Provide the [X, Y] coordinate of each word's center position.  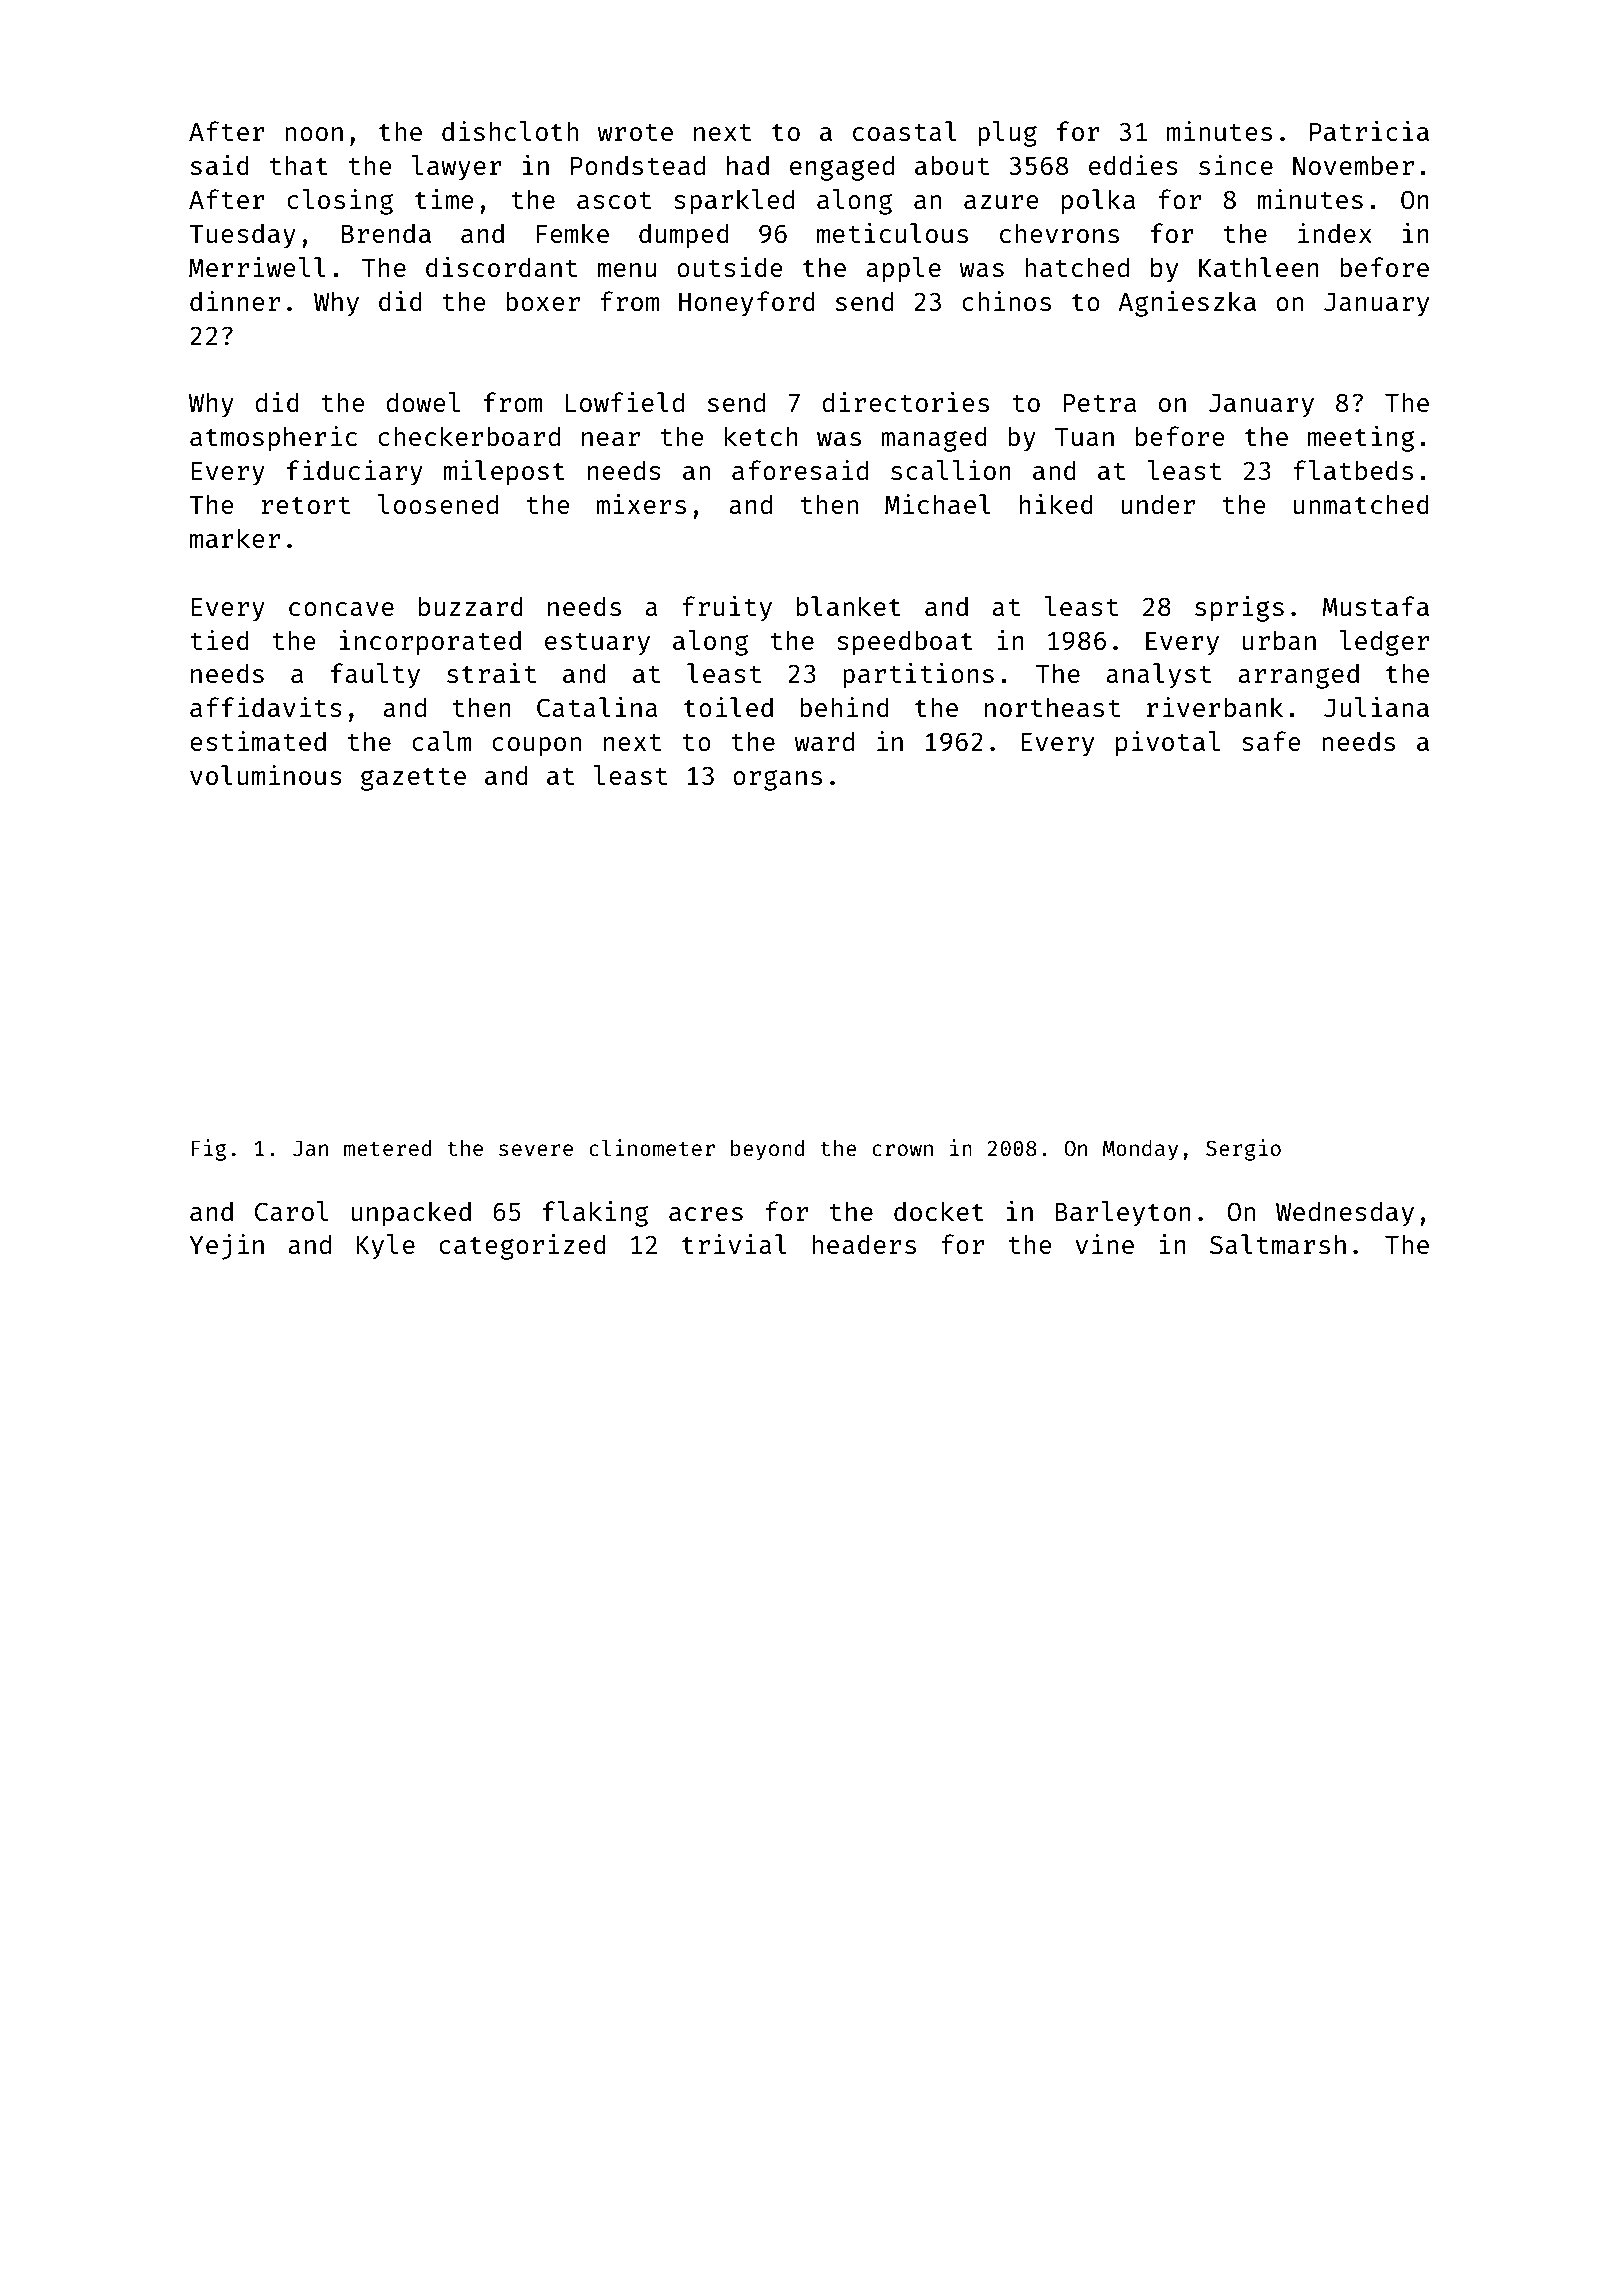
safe [1271, 741]
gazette [413, 779]
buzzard [471, 606]
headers [864, 1244]
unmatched [1361, 504]
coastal [905, 131]
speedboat [905, 643]
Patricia [1369, 131]
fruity [727, 609]
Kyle [386, 1247]
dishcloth [510, 131]
